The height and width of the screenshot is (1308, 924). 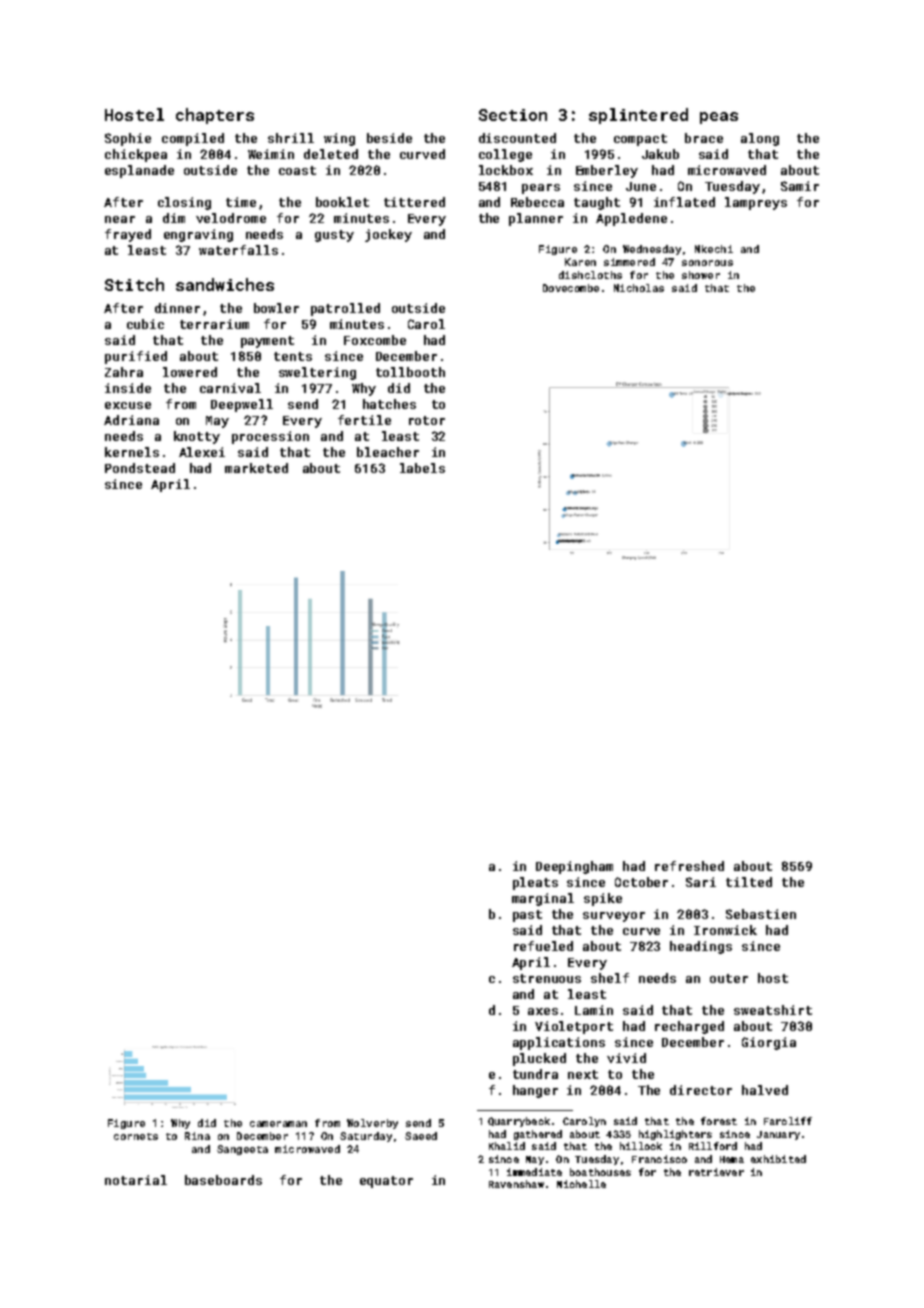 What do you see at coordinates (202, 452) in the screenshot?
I see `Alexei` at bounding box center [202, 452].
